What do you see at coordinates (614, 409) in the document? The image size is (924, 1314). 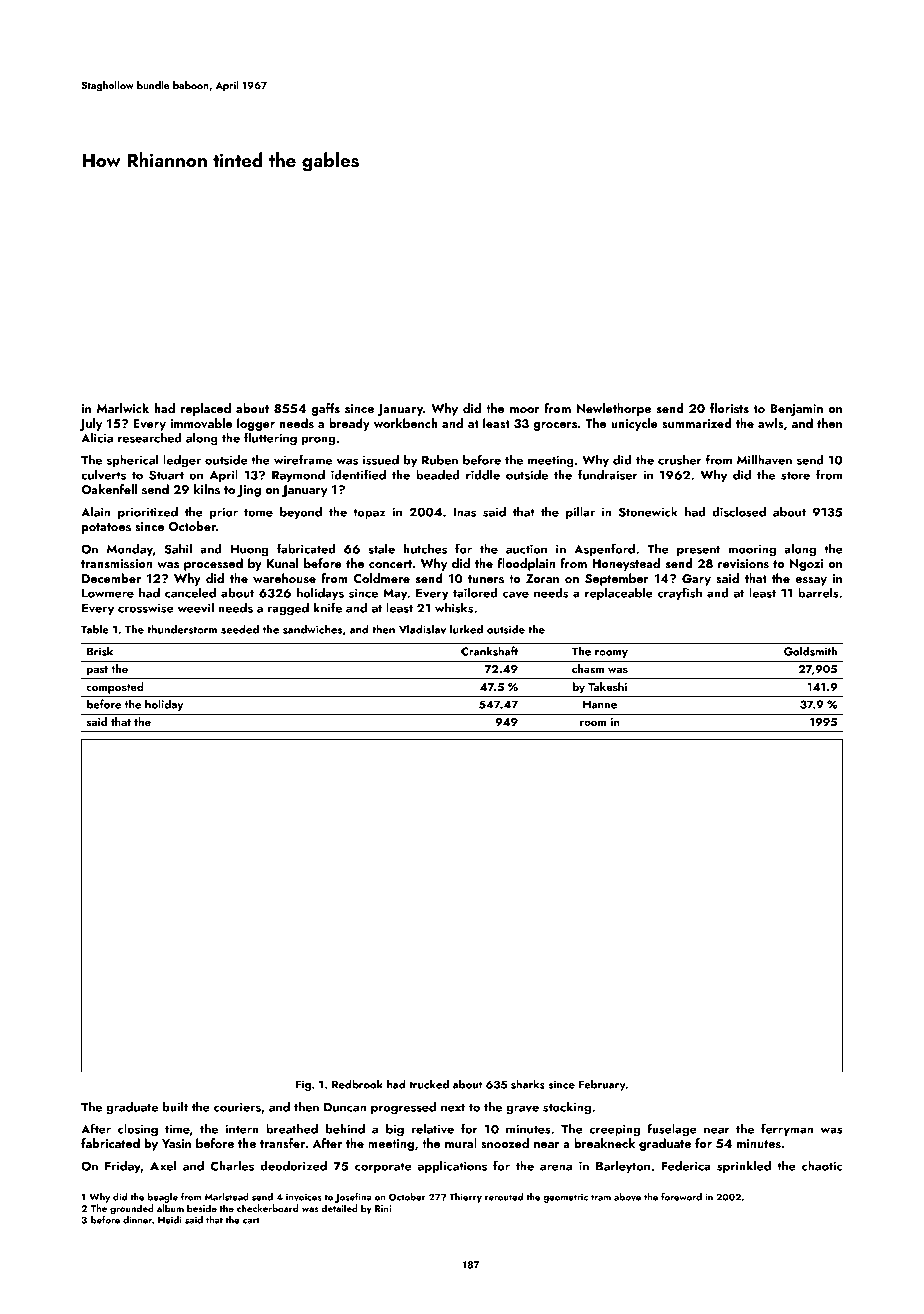 I see `Newlethorpe` at bounding box center [614, 409].
